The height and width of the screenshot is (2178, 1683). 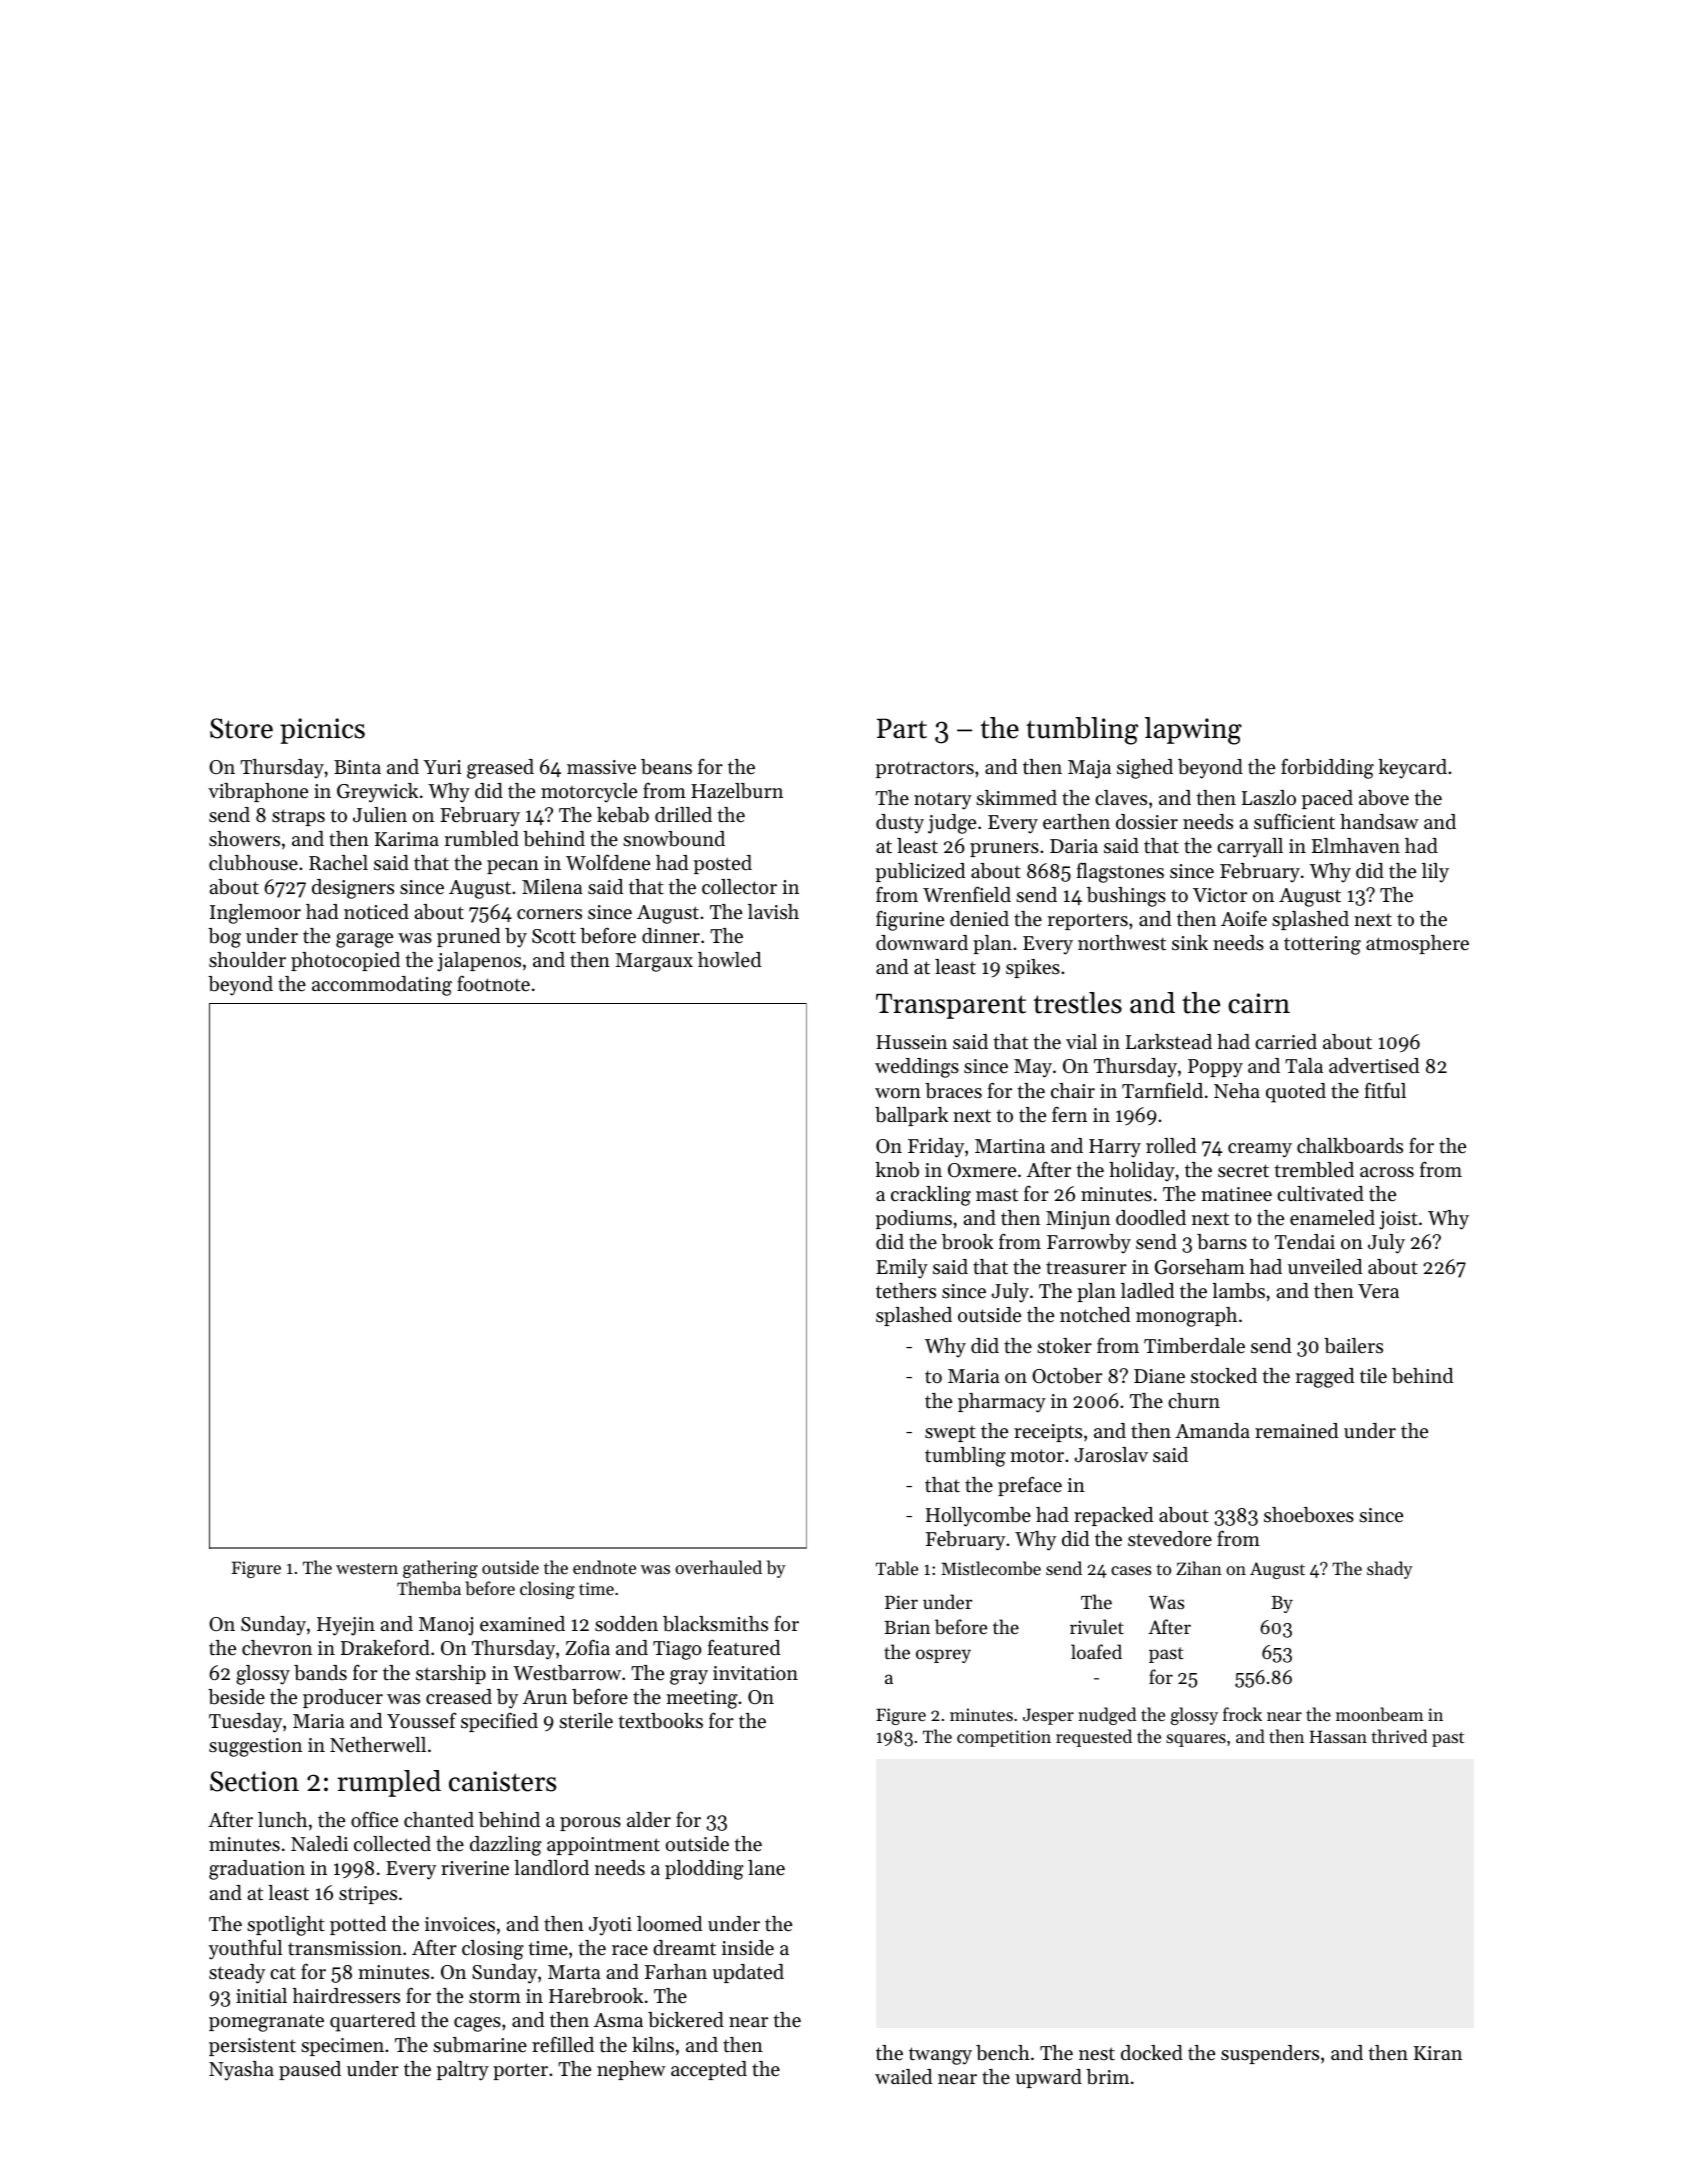 What do you see at coordinates (902, 728) in the screenshot?
I see `Part` at bounding box center [902, 728].
